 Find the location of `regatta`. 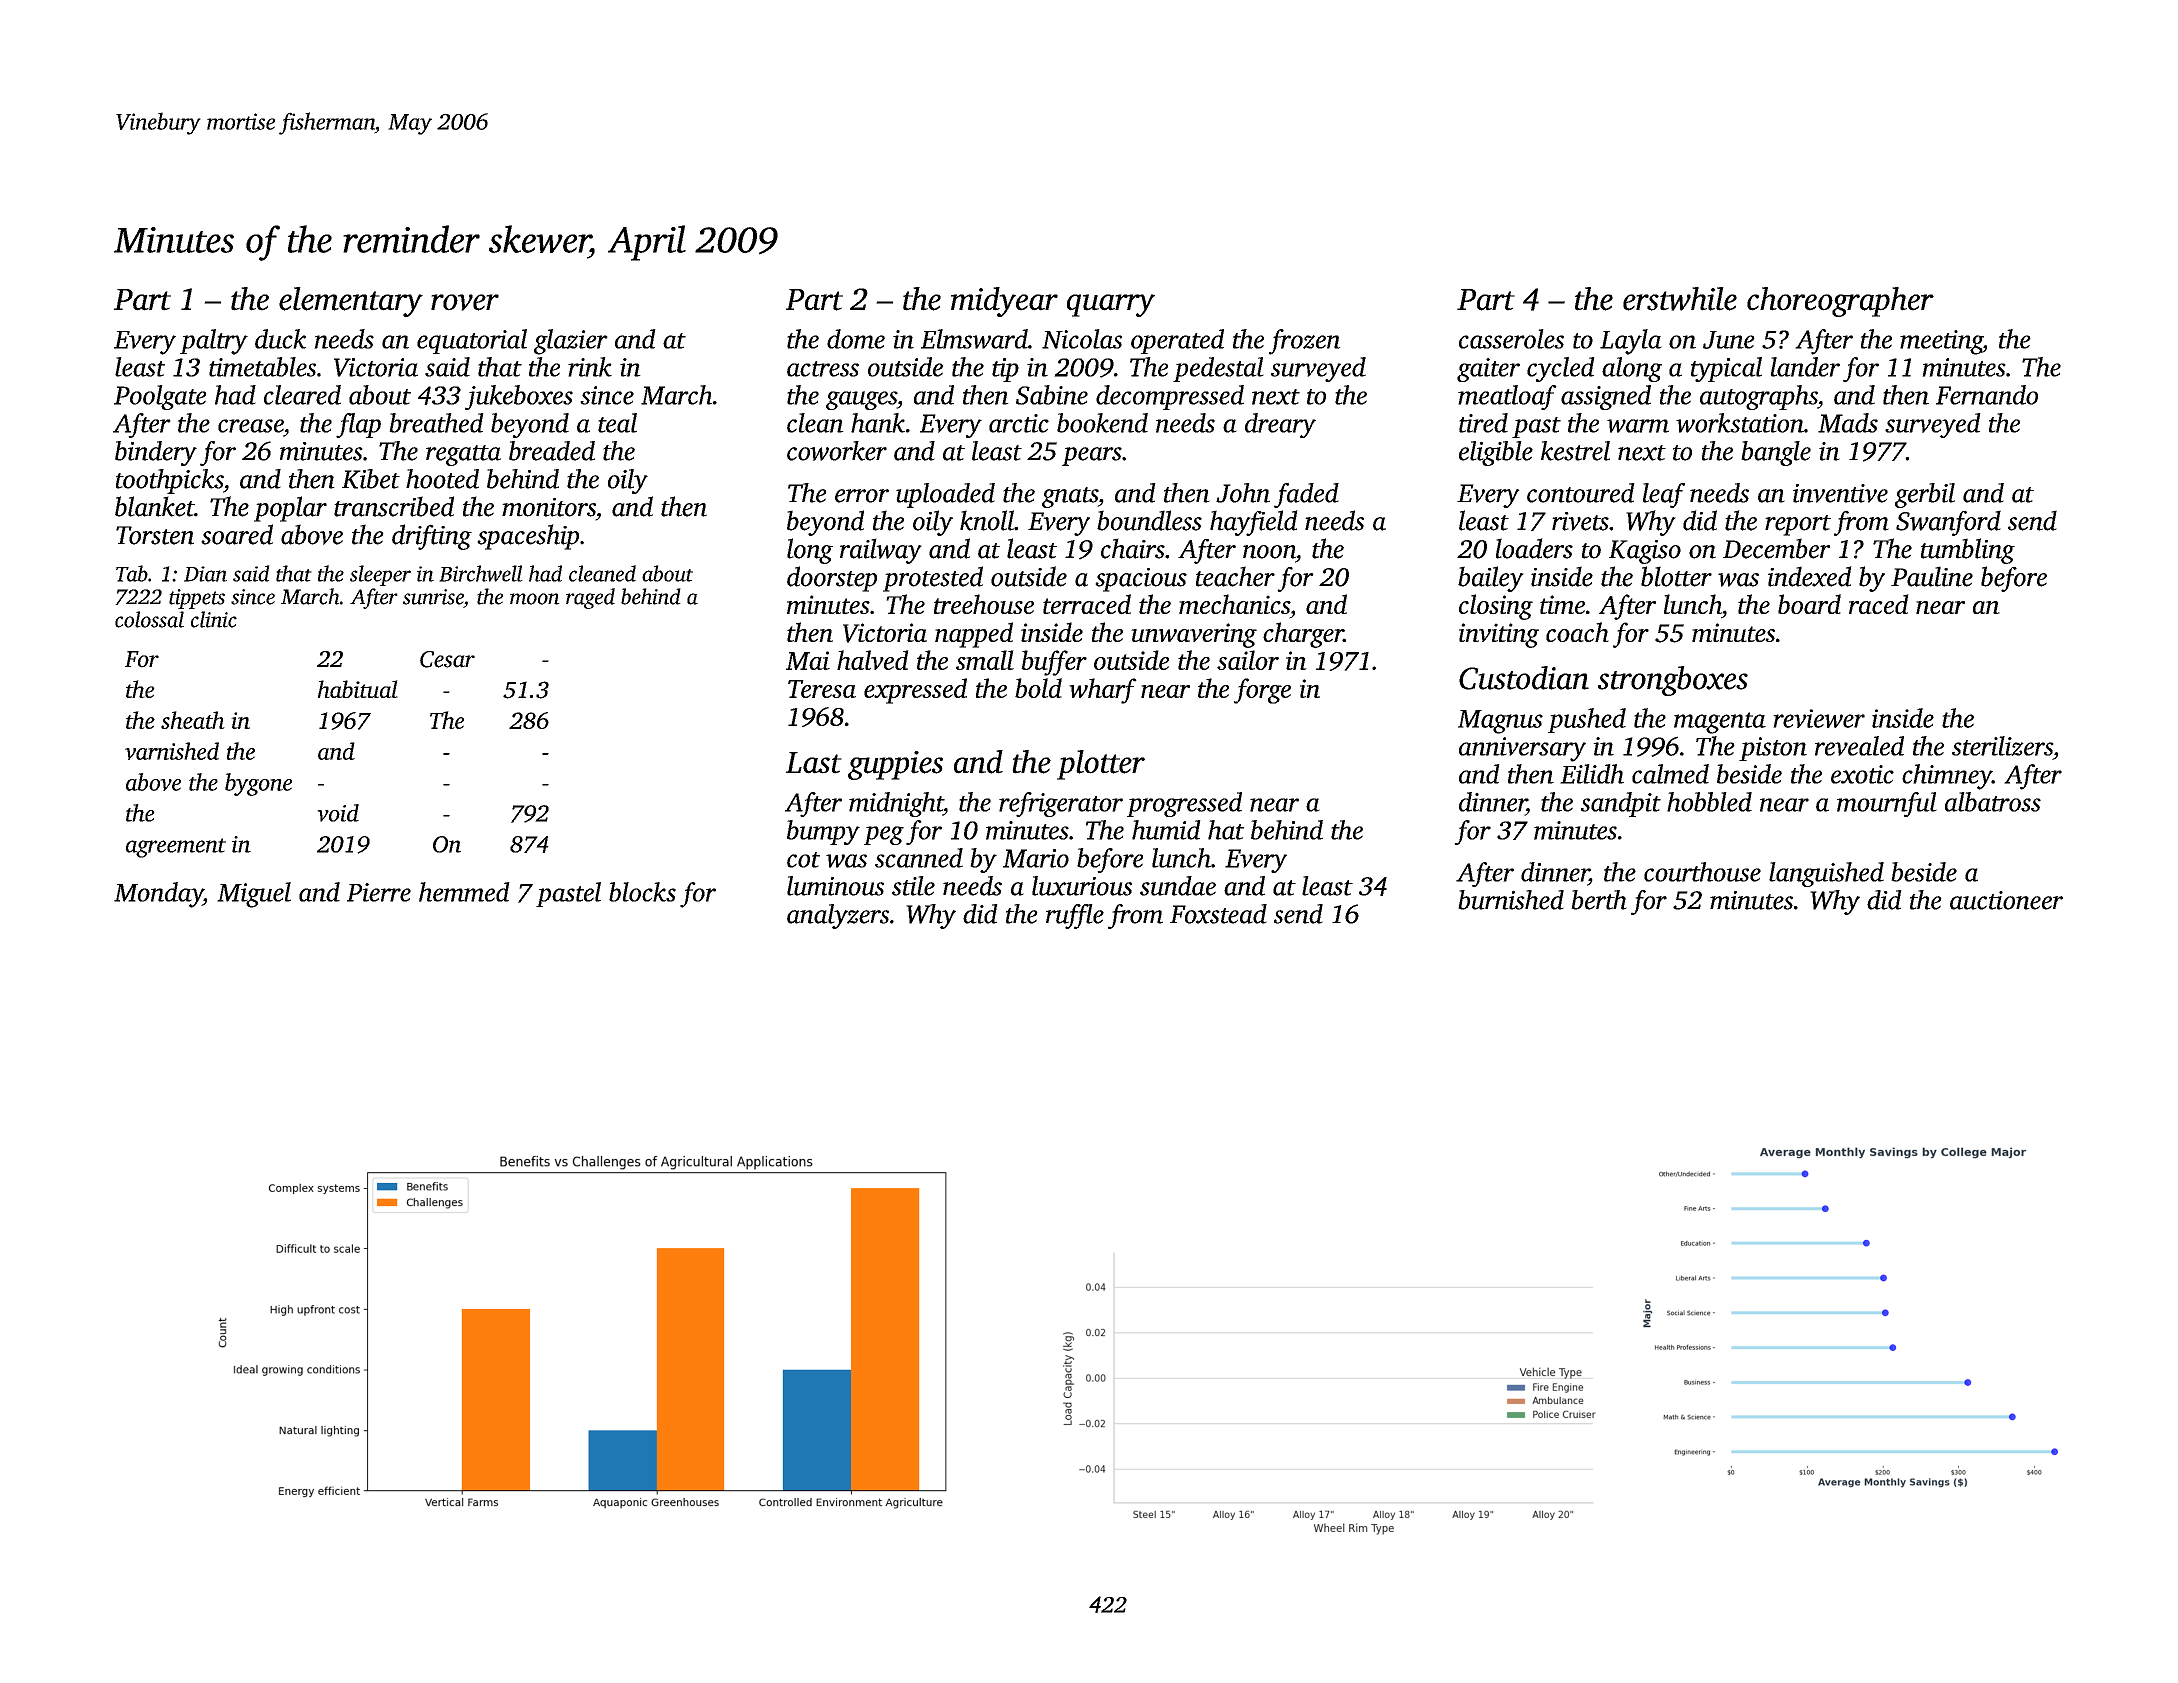

regatta is located at coordinates (463, 455).
